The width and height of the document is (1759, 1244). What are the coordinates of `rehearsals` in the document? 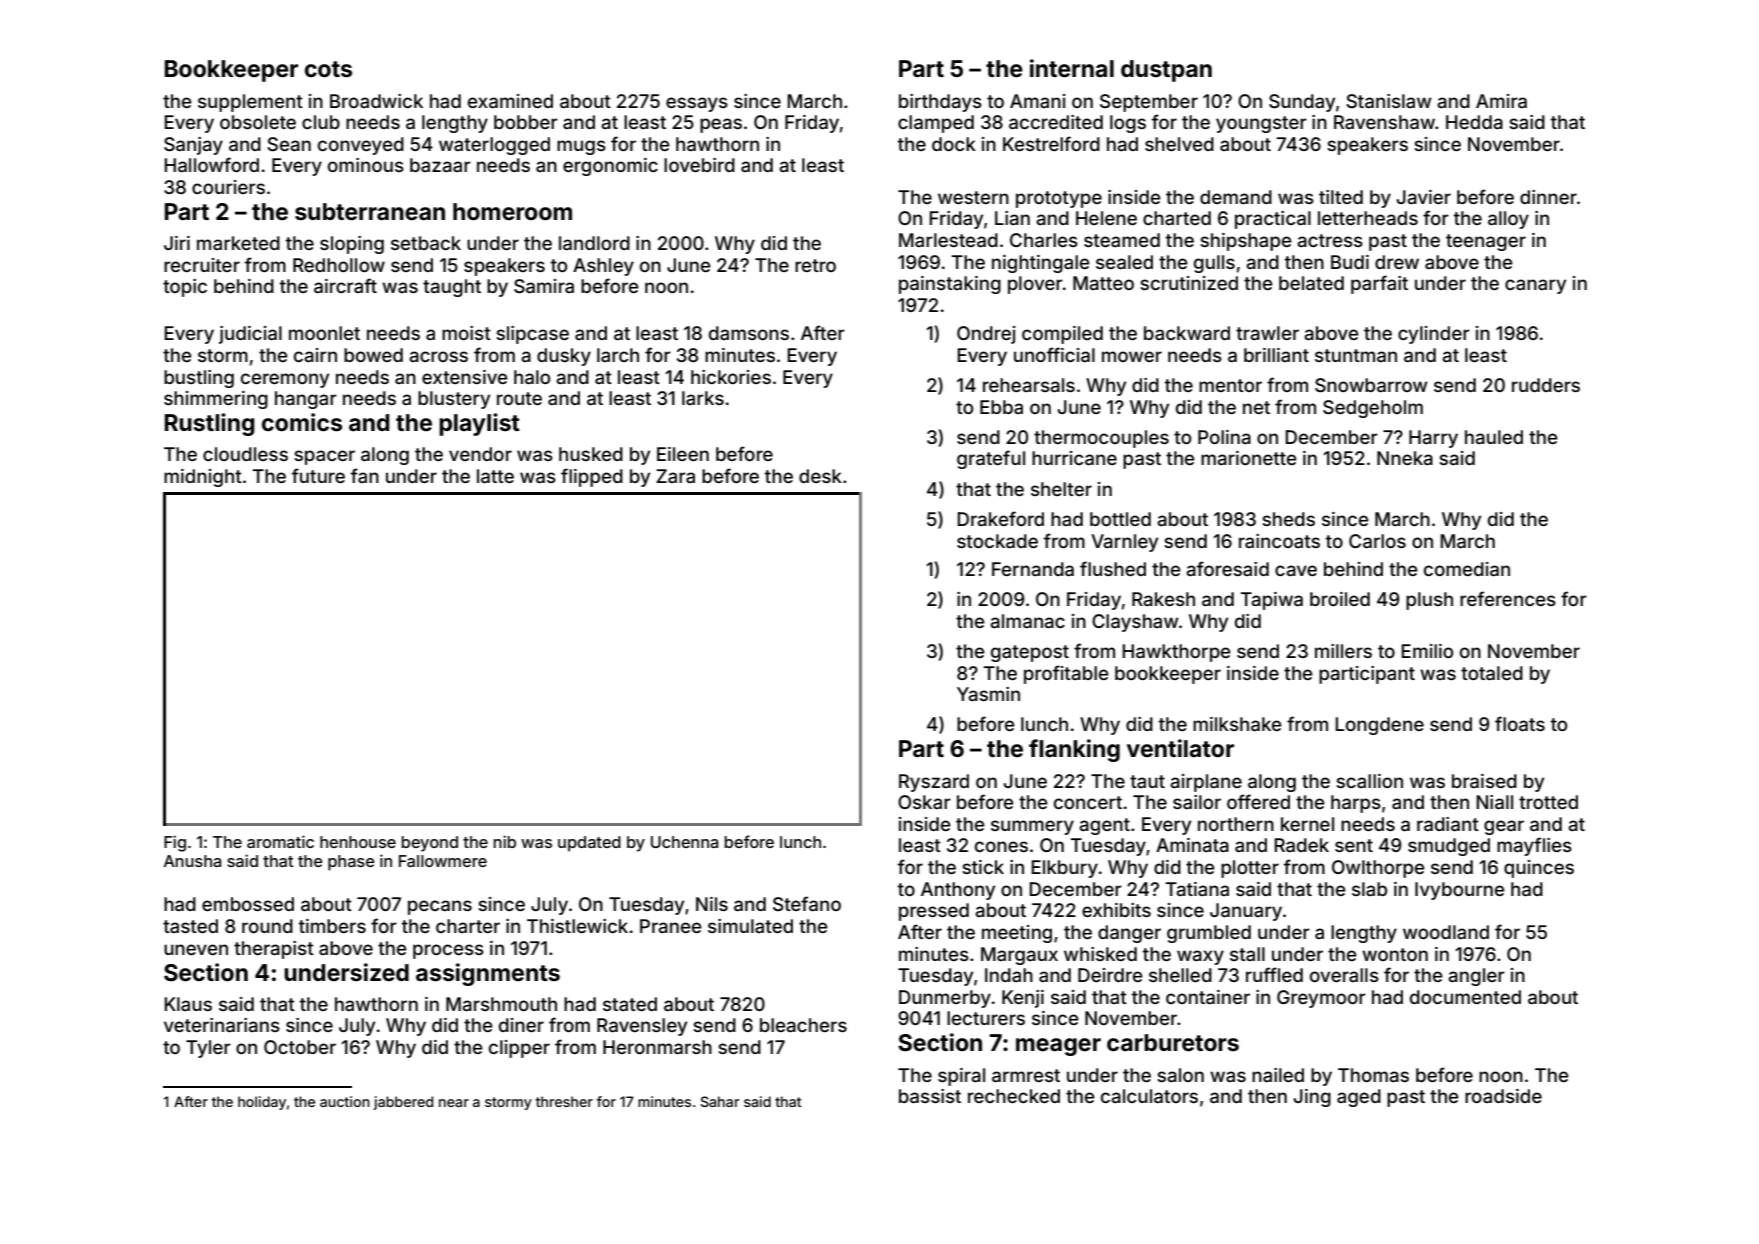 It's located at (1029, 385).
